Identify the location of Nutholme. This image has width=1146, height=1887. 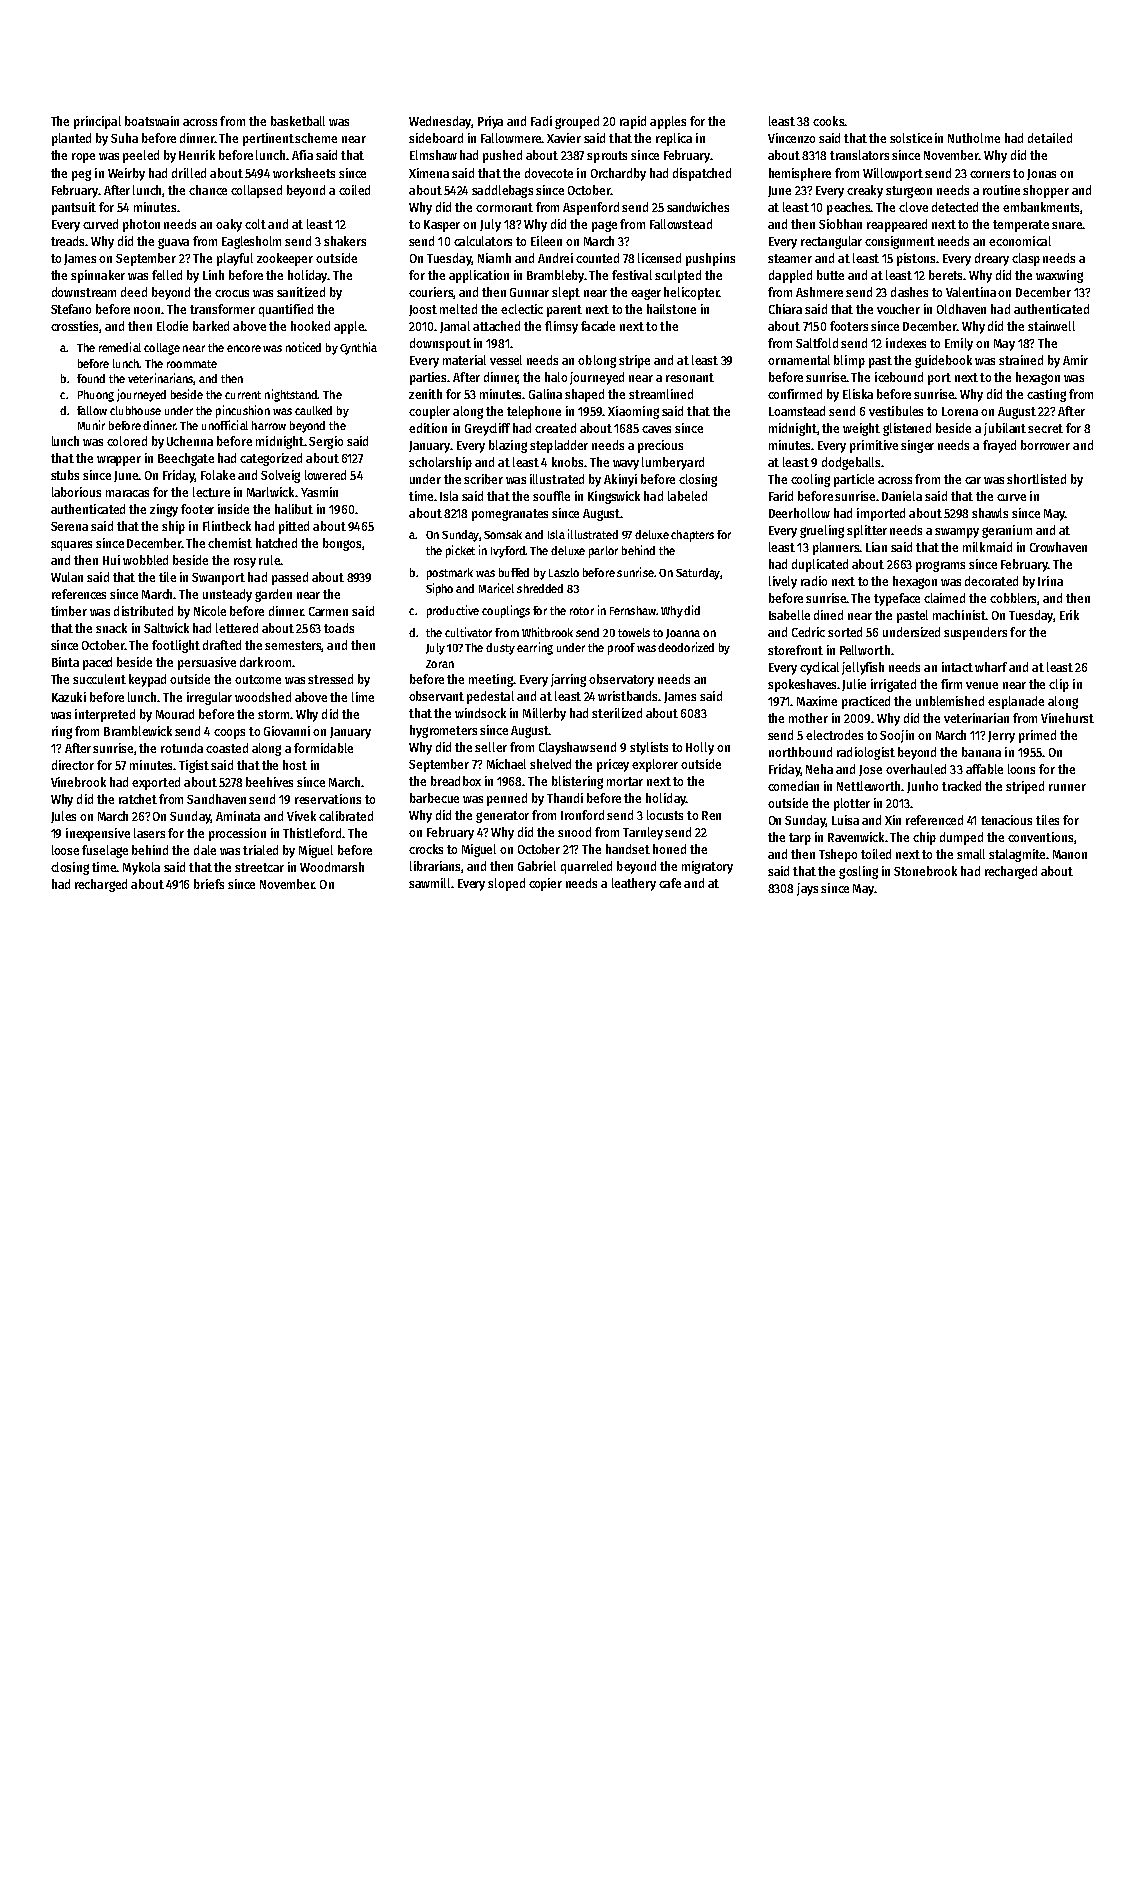
(974, 138).
